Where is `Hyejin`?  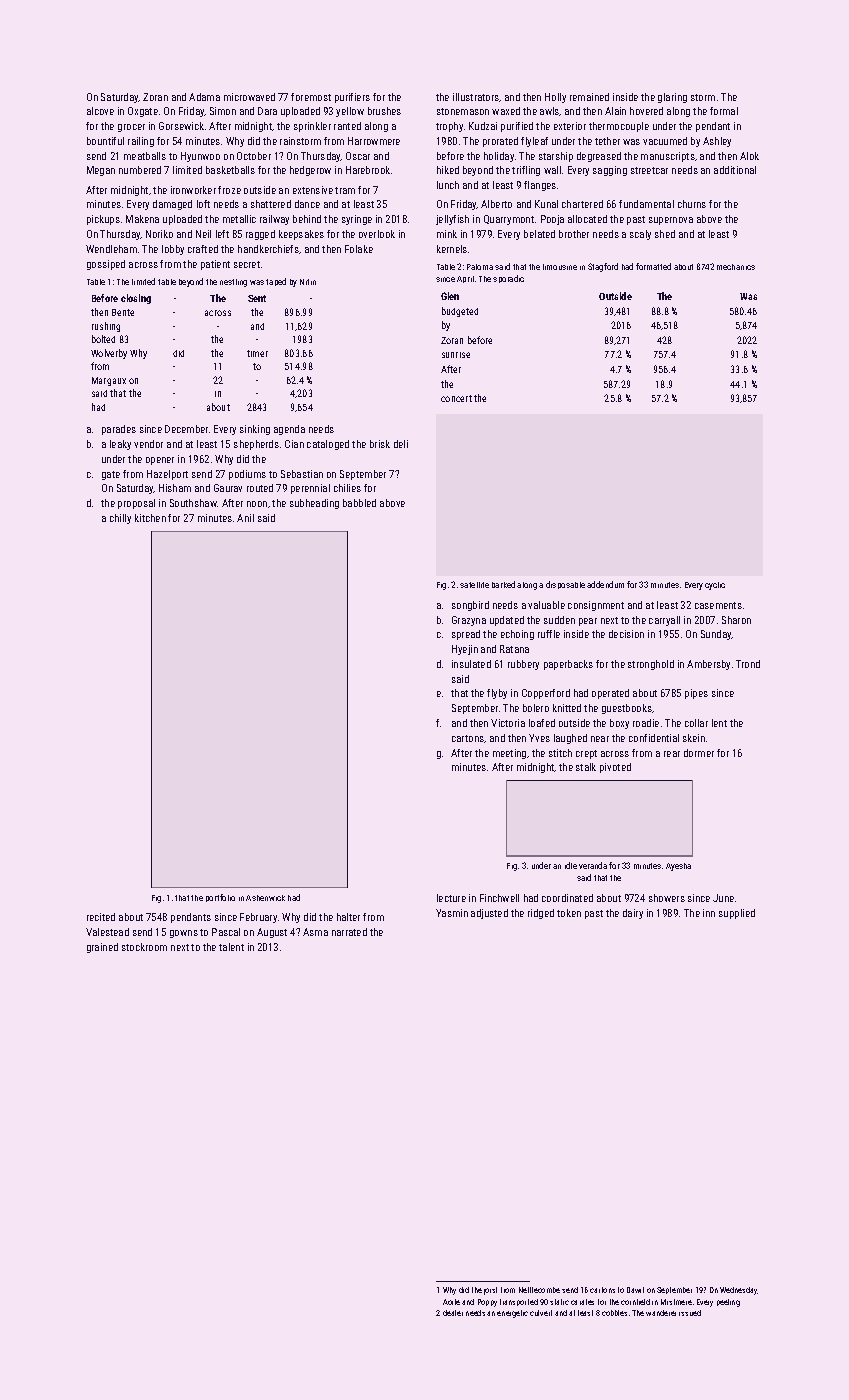
Hyejin is located at coordinates (465, 650).
